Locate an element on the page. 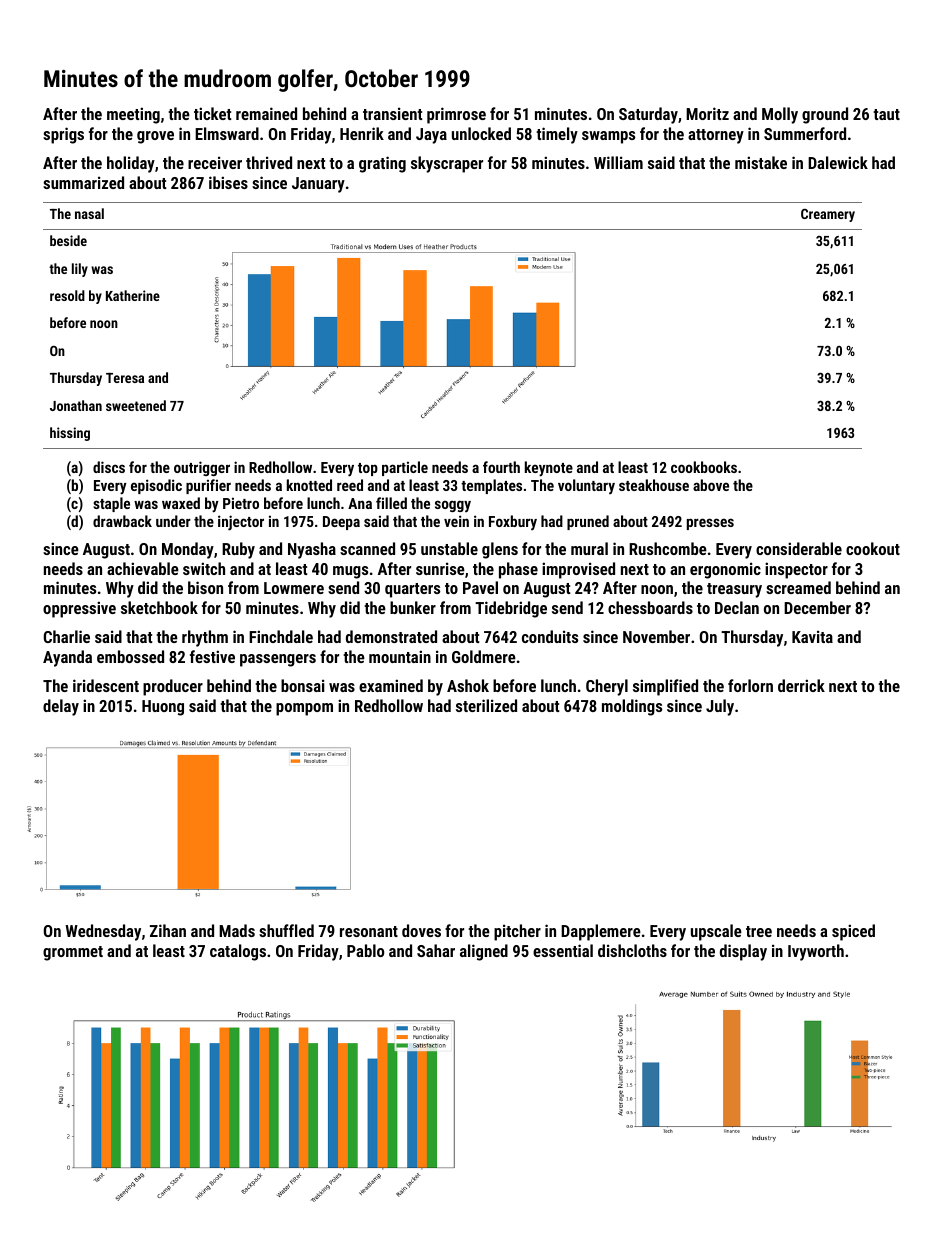 This page has width=952, height=1233. taut is located at coordinates (886, 114).
